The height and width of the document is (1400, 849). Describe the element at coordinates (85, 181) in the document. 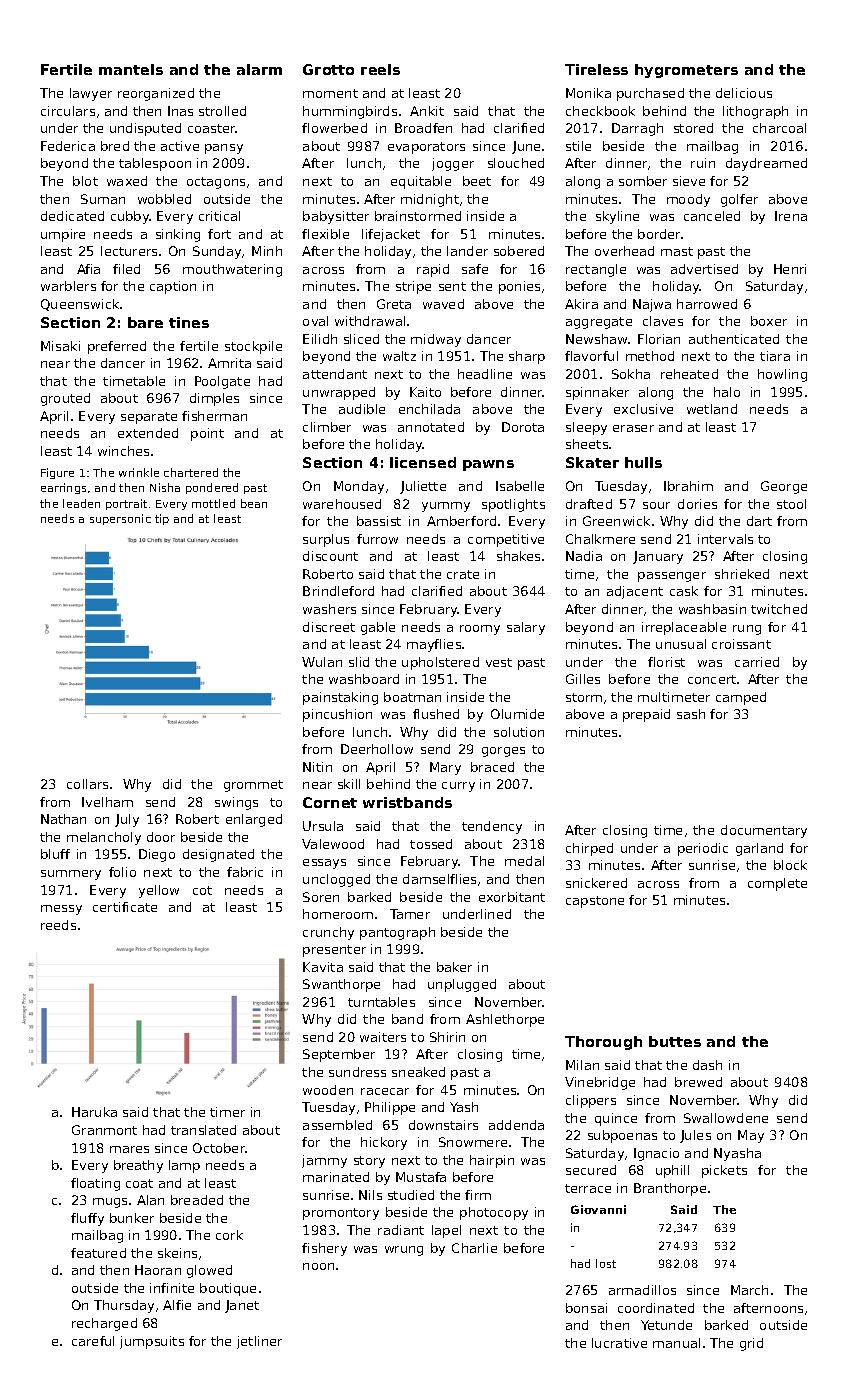

I see `blot` at that location.
